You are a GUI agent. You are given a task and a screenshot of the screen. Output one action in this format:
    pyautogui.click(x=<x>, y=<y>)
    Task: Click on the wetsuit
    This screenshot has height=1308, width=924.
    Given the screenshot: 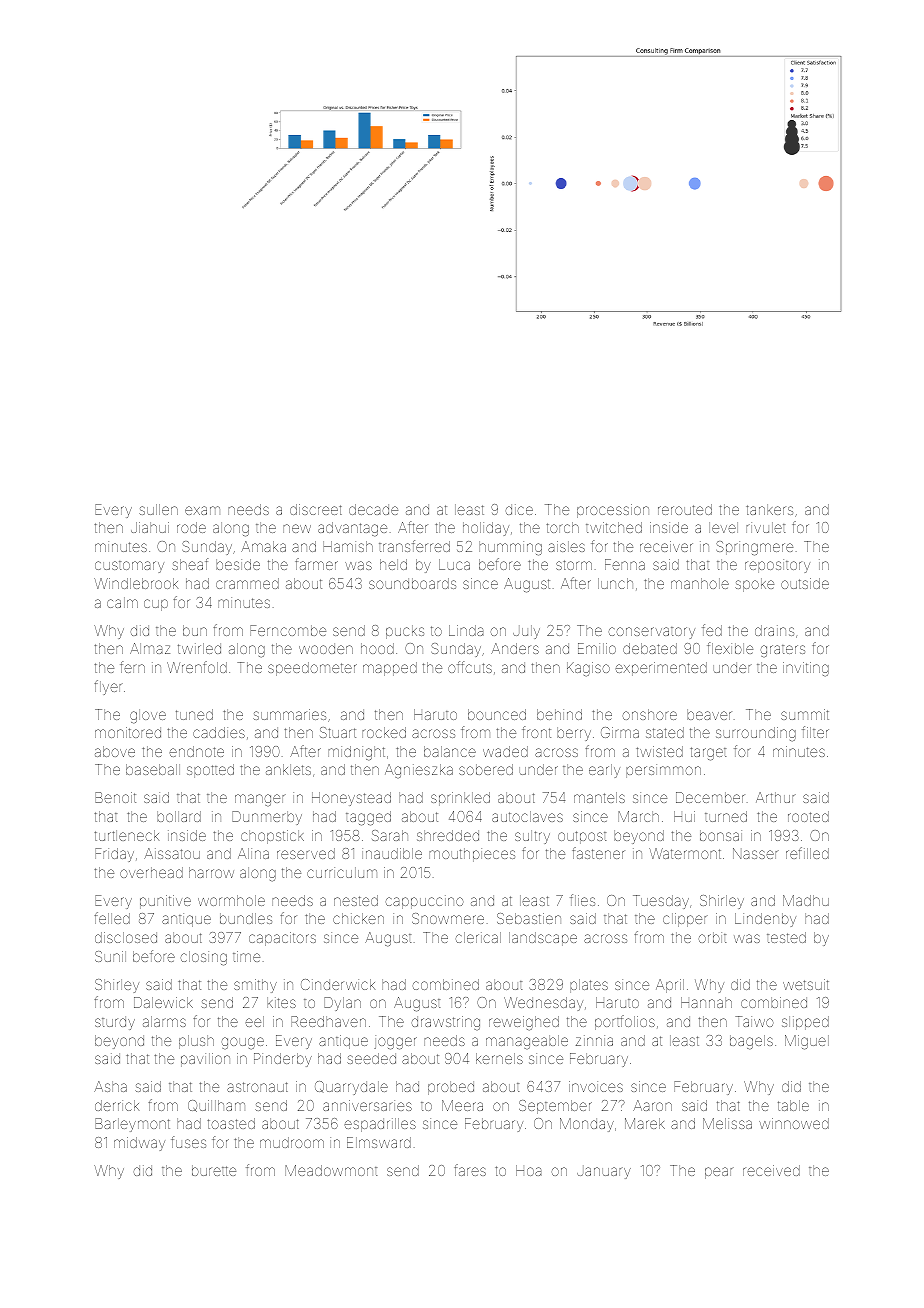 What is the action you would take?
    pyautogui.click(x=806, y=984)
